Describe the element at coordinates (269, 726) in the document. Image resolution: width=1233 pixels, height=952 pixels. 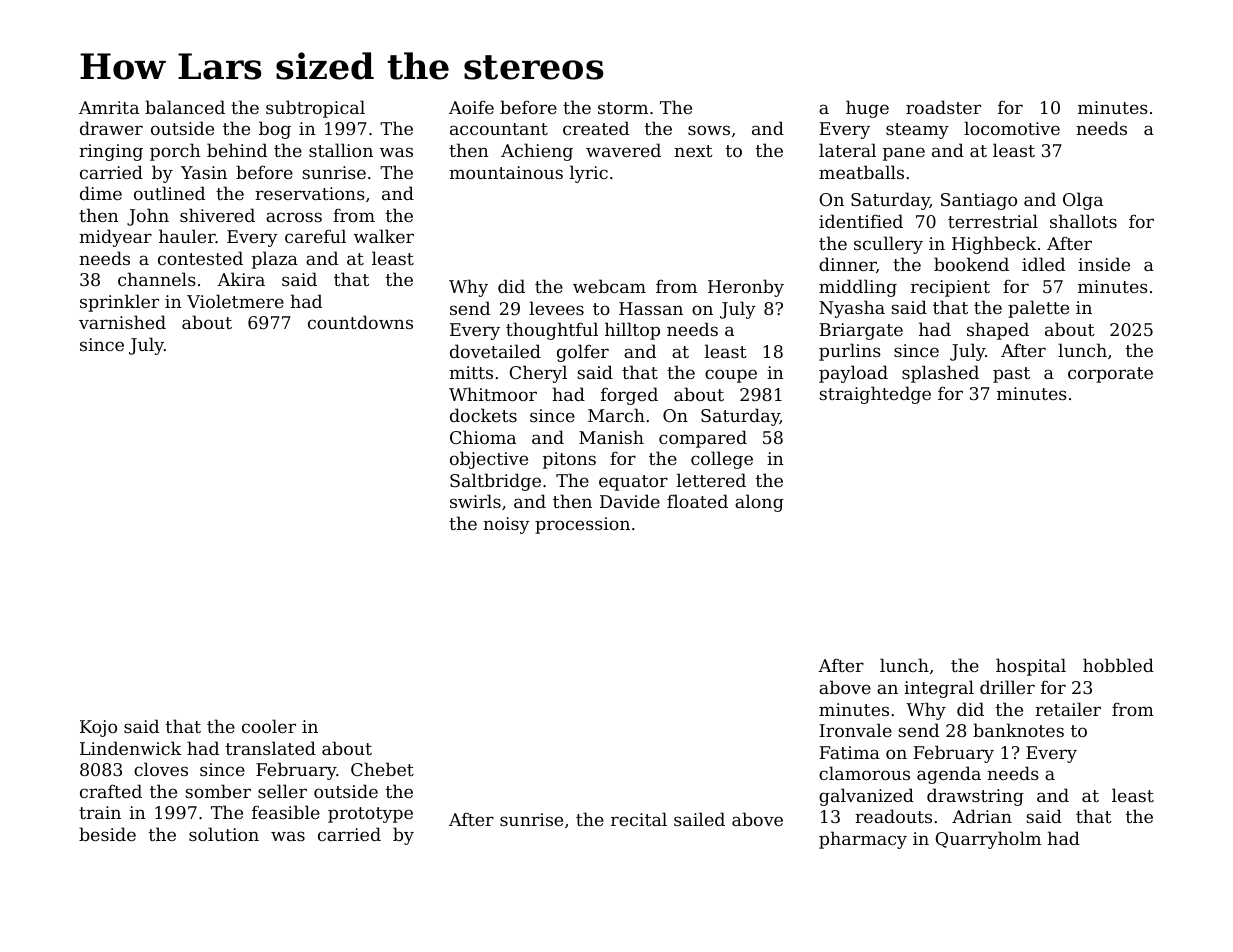
I see `cooler` at that location.
